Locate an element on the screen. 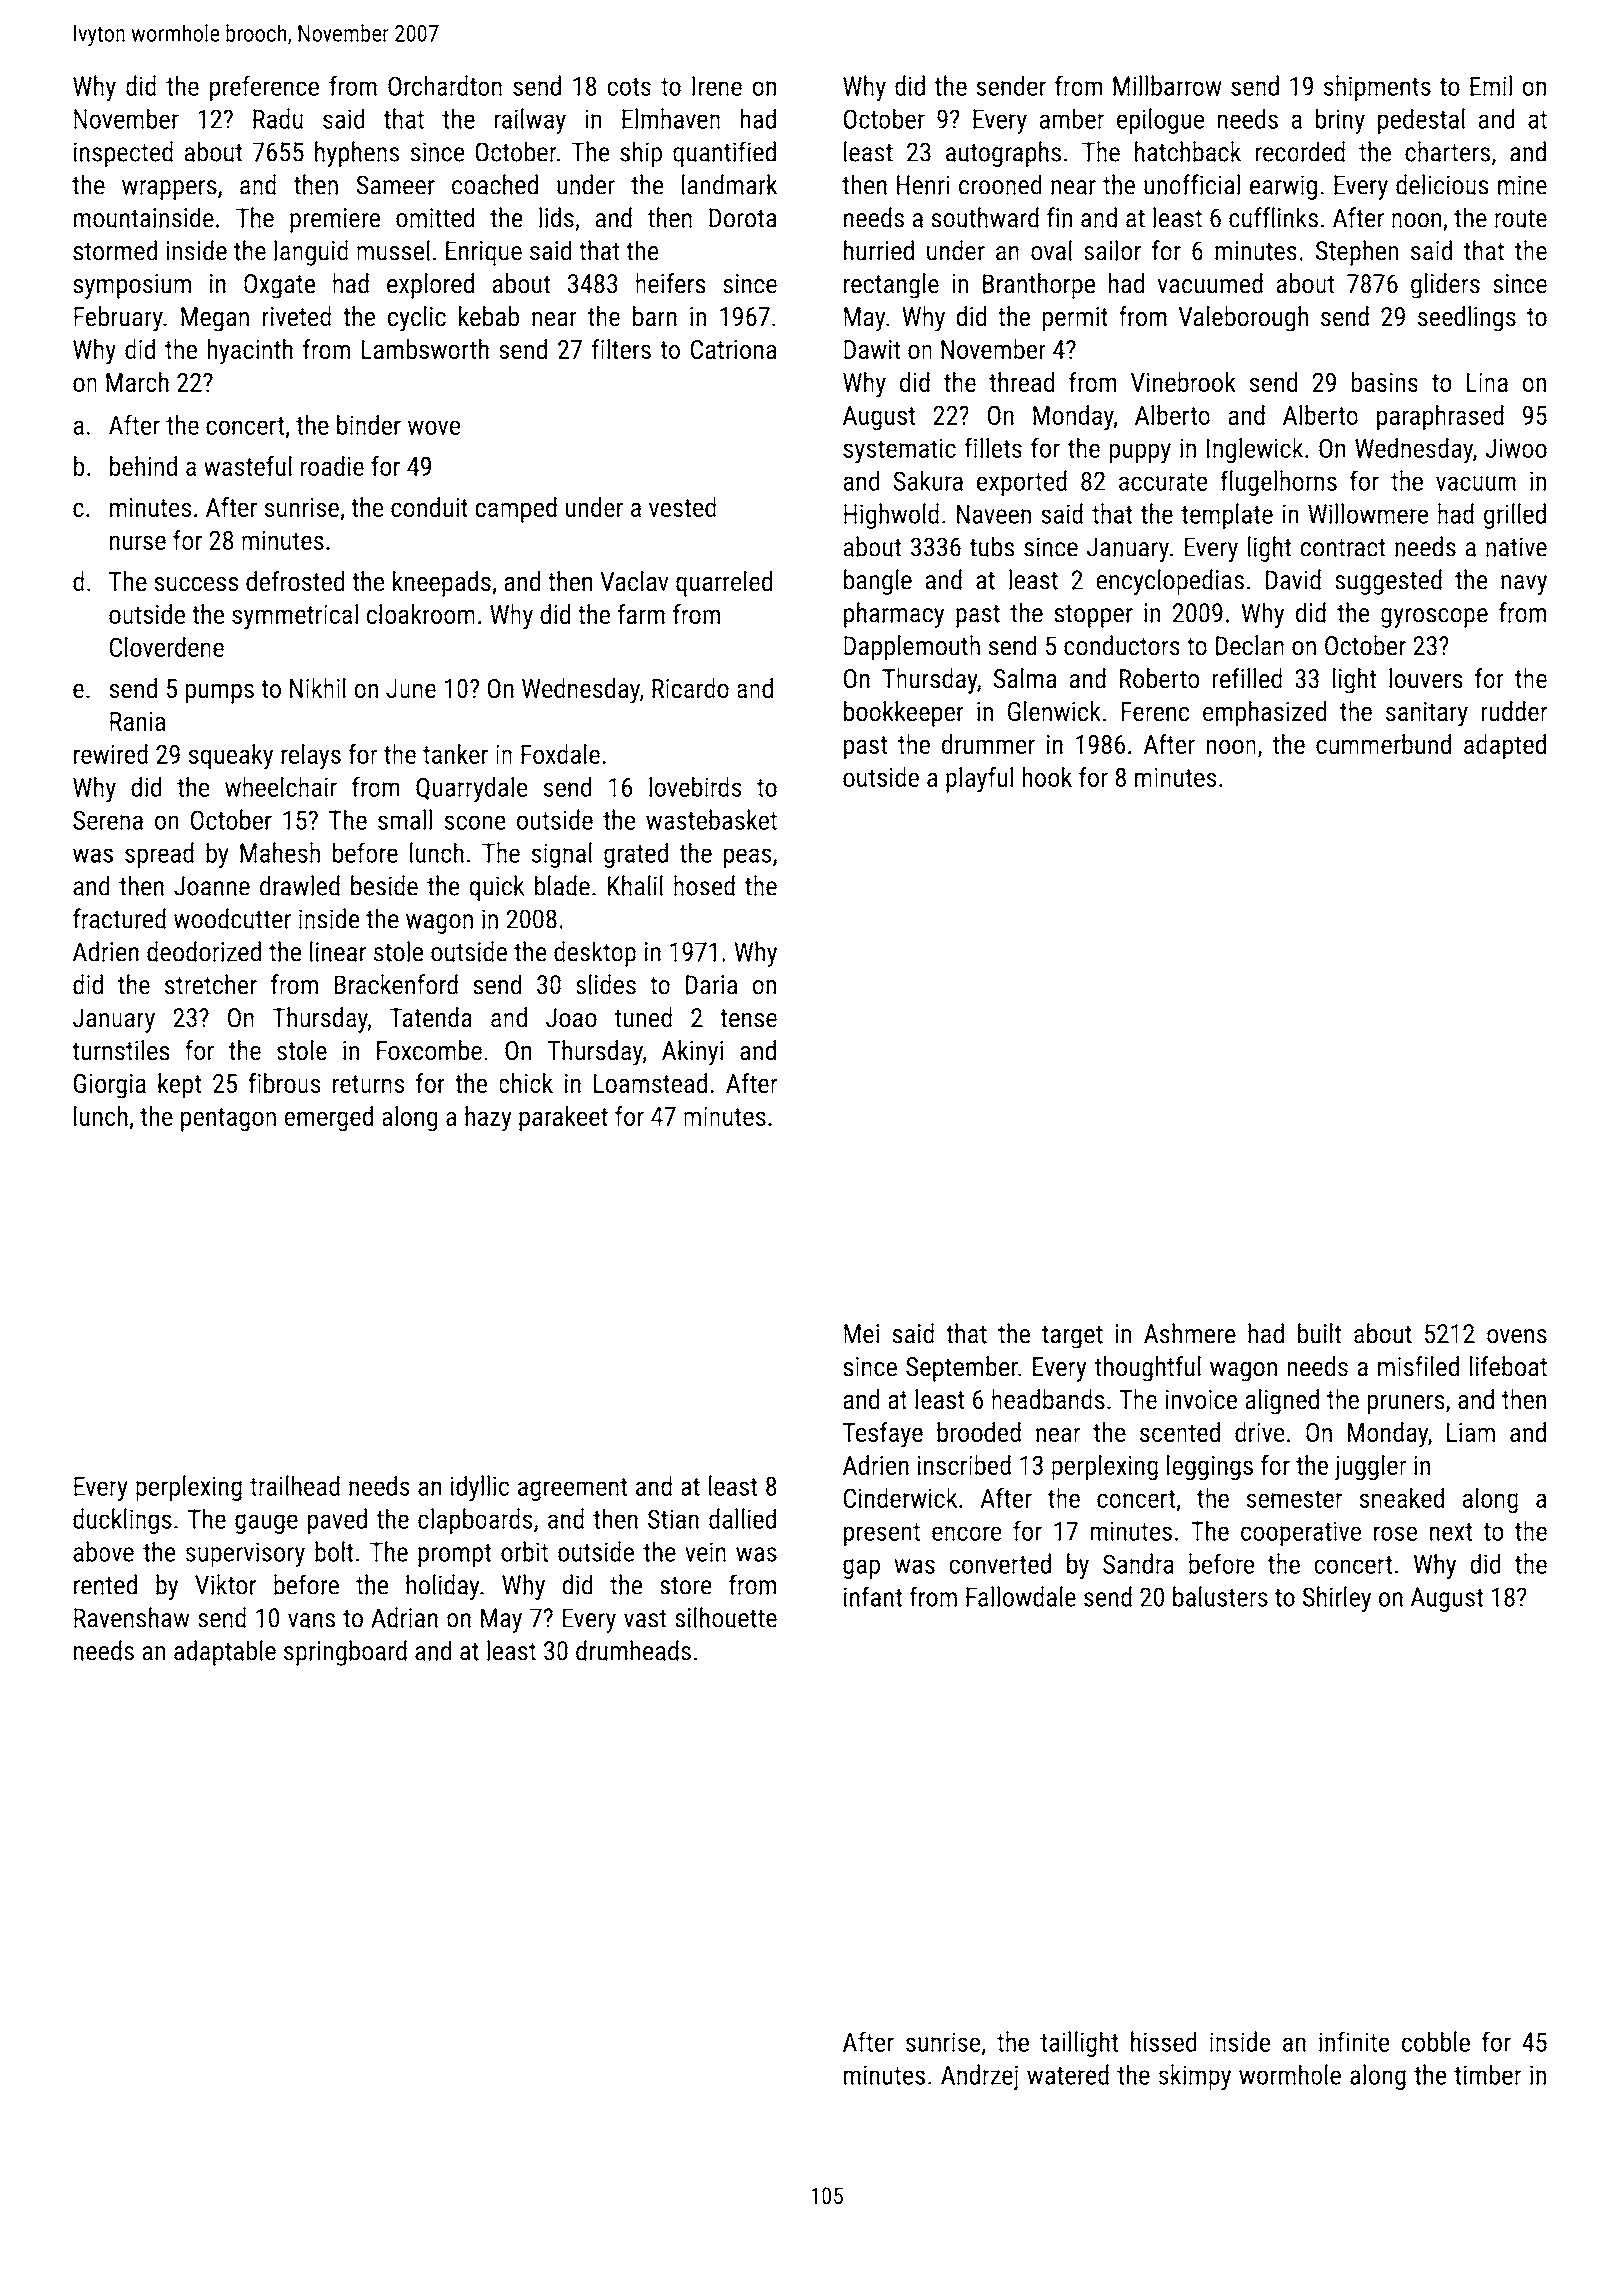 The image size is (1620, 2292). pentagon is located at coordinates (228, 1120).
